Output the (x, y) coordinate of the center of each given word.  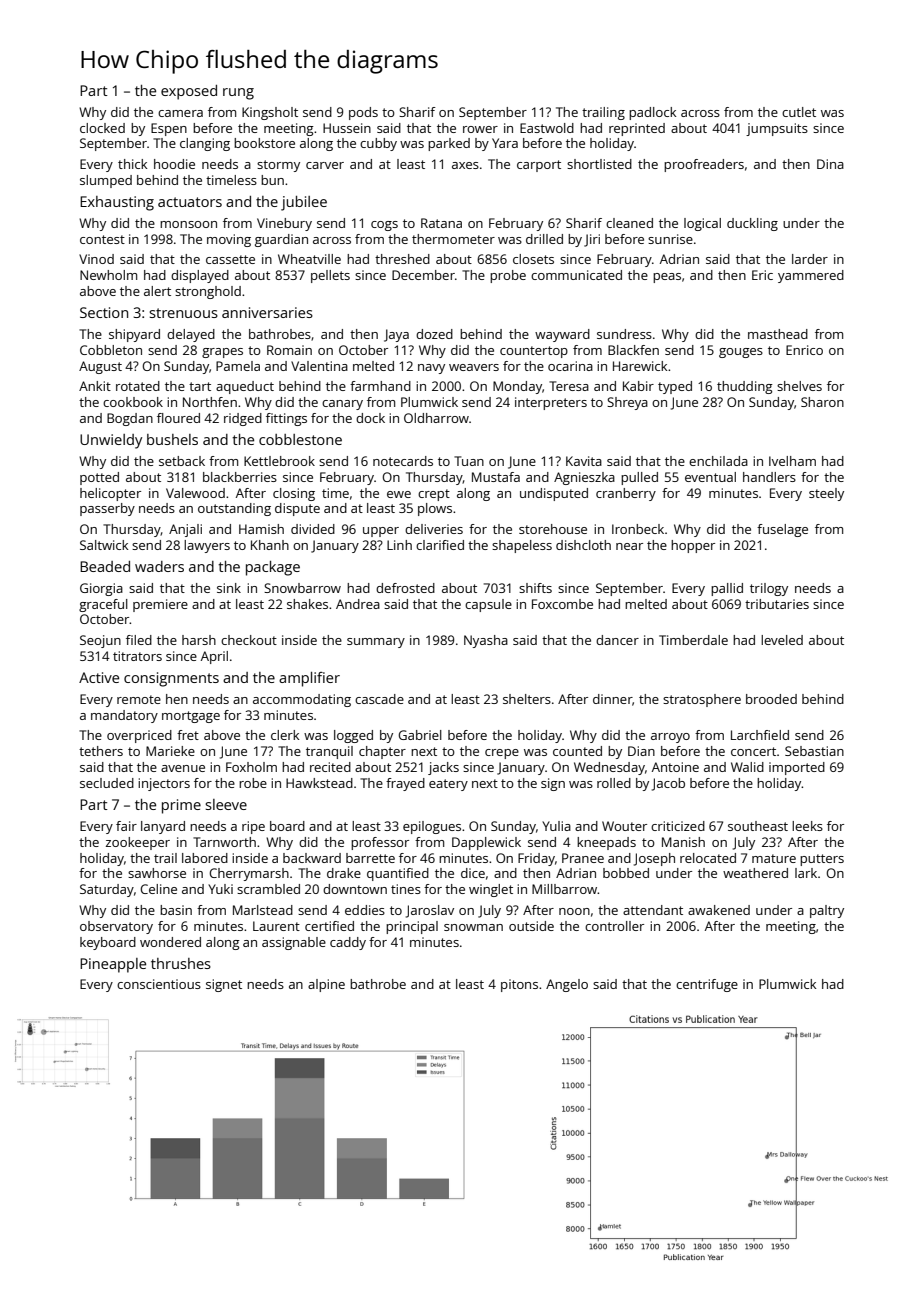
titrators (137, 656)
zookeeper (138, 843)
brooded (771, 699)
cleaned (629, 223)
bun (272, 180)
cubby (378, 144)
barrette (370, 858)
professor (380, 843)
